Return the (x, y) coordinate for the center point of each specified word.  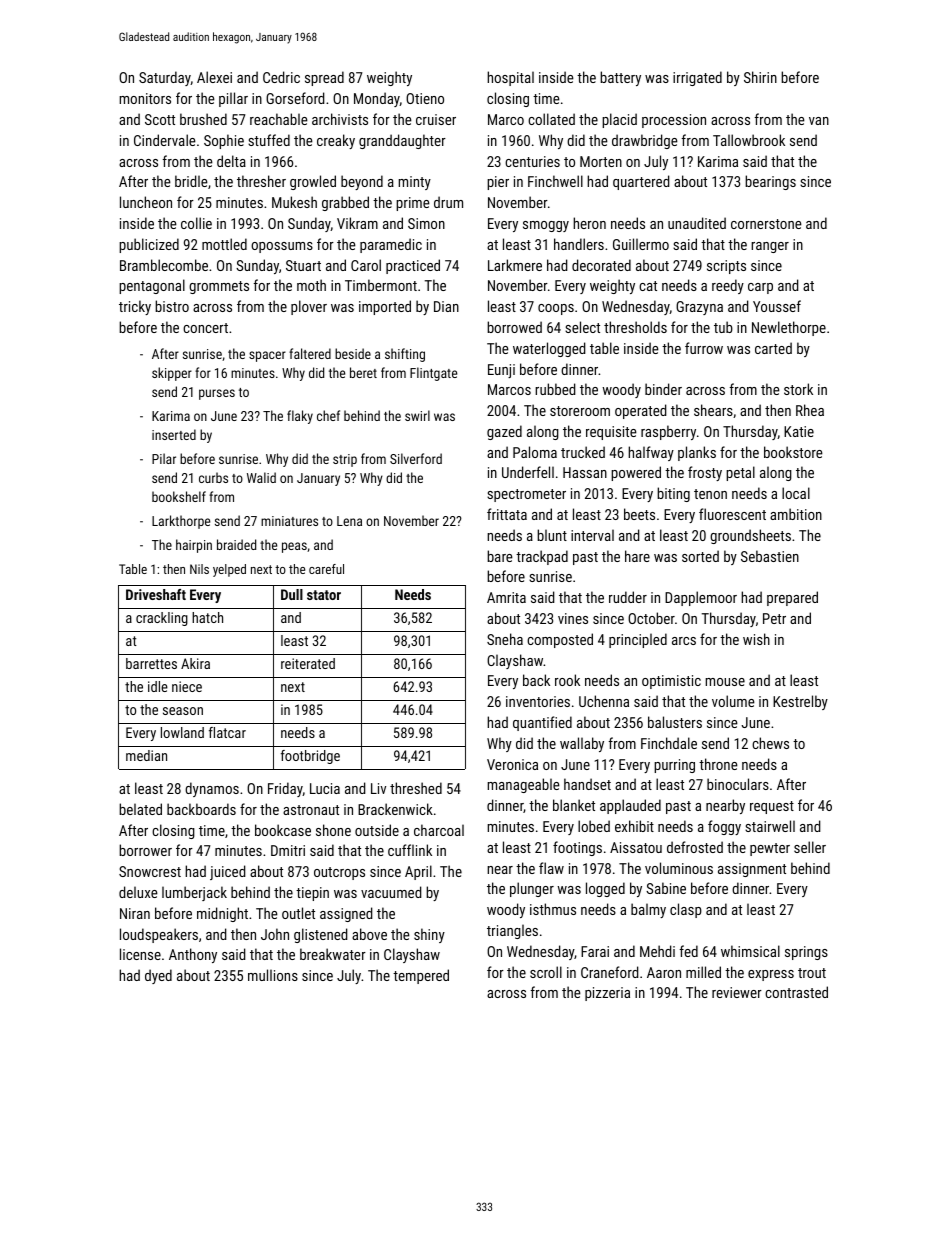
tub (723, 327)
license (140, 954)
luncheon (146, 202)
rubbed (555, 389)
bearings (770, 182)
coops (556, 309)
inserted (174, 434)
